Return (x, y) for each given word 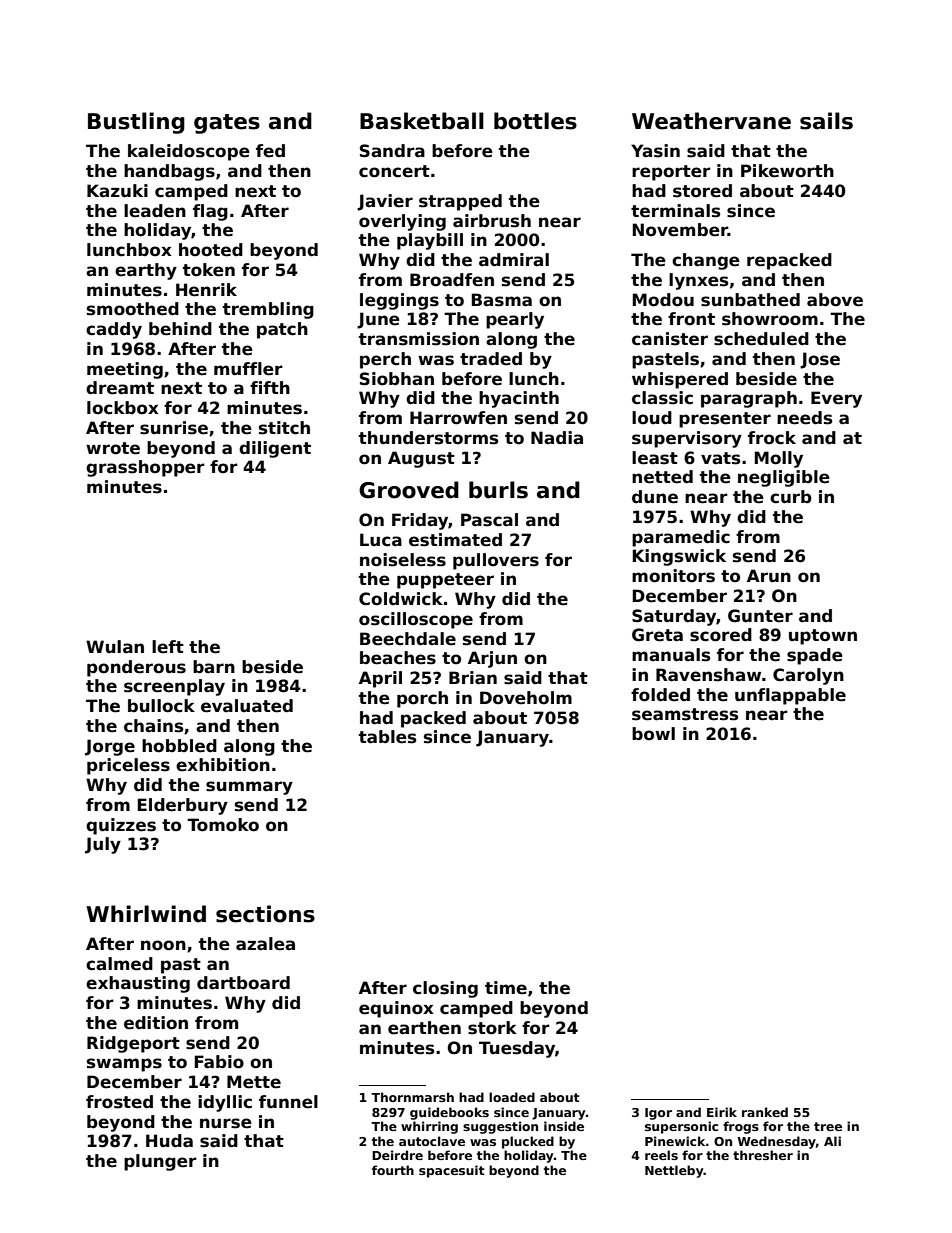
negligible (784, 478)
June (378, 320)
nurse (226, 1123)
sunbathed (750, 300)
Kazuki (117, 191)
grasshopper (145, 468)
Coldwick (401, 599)
